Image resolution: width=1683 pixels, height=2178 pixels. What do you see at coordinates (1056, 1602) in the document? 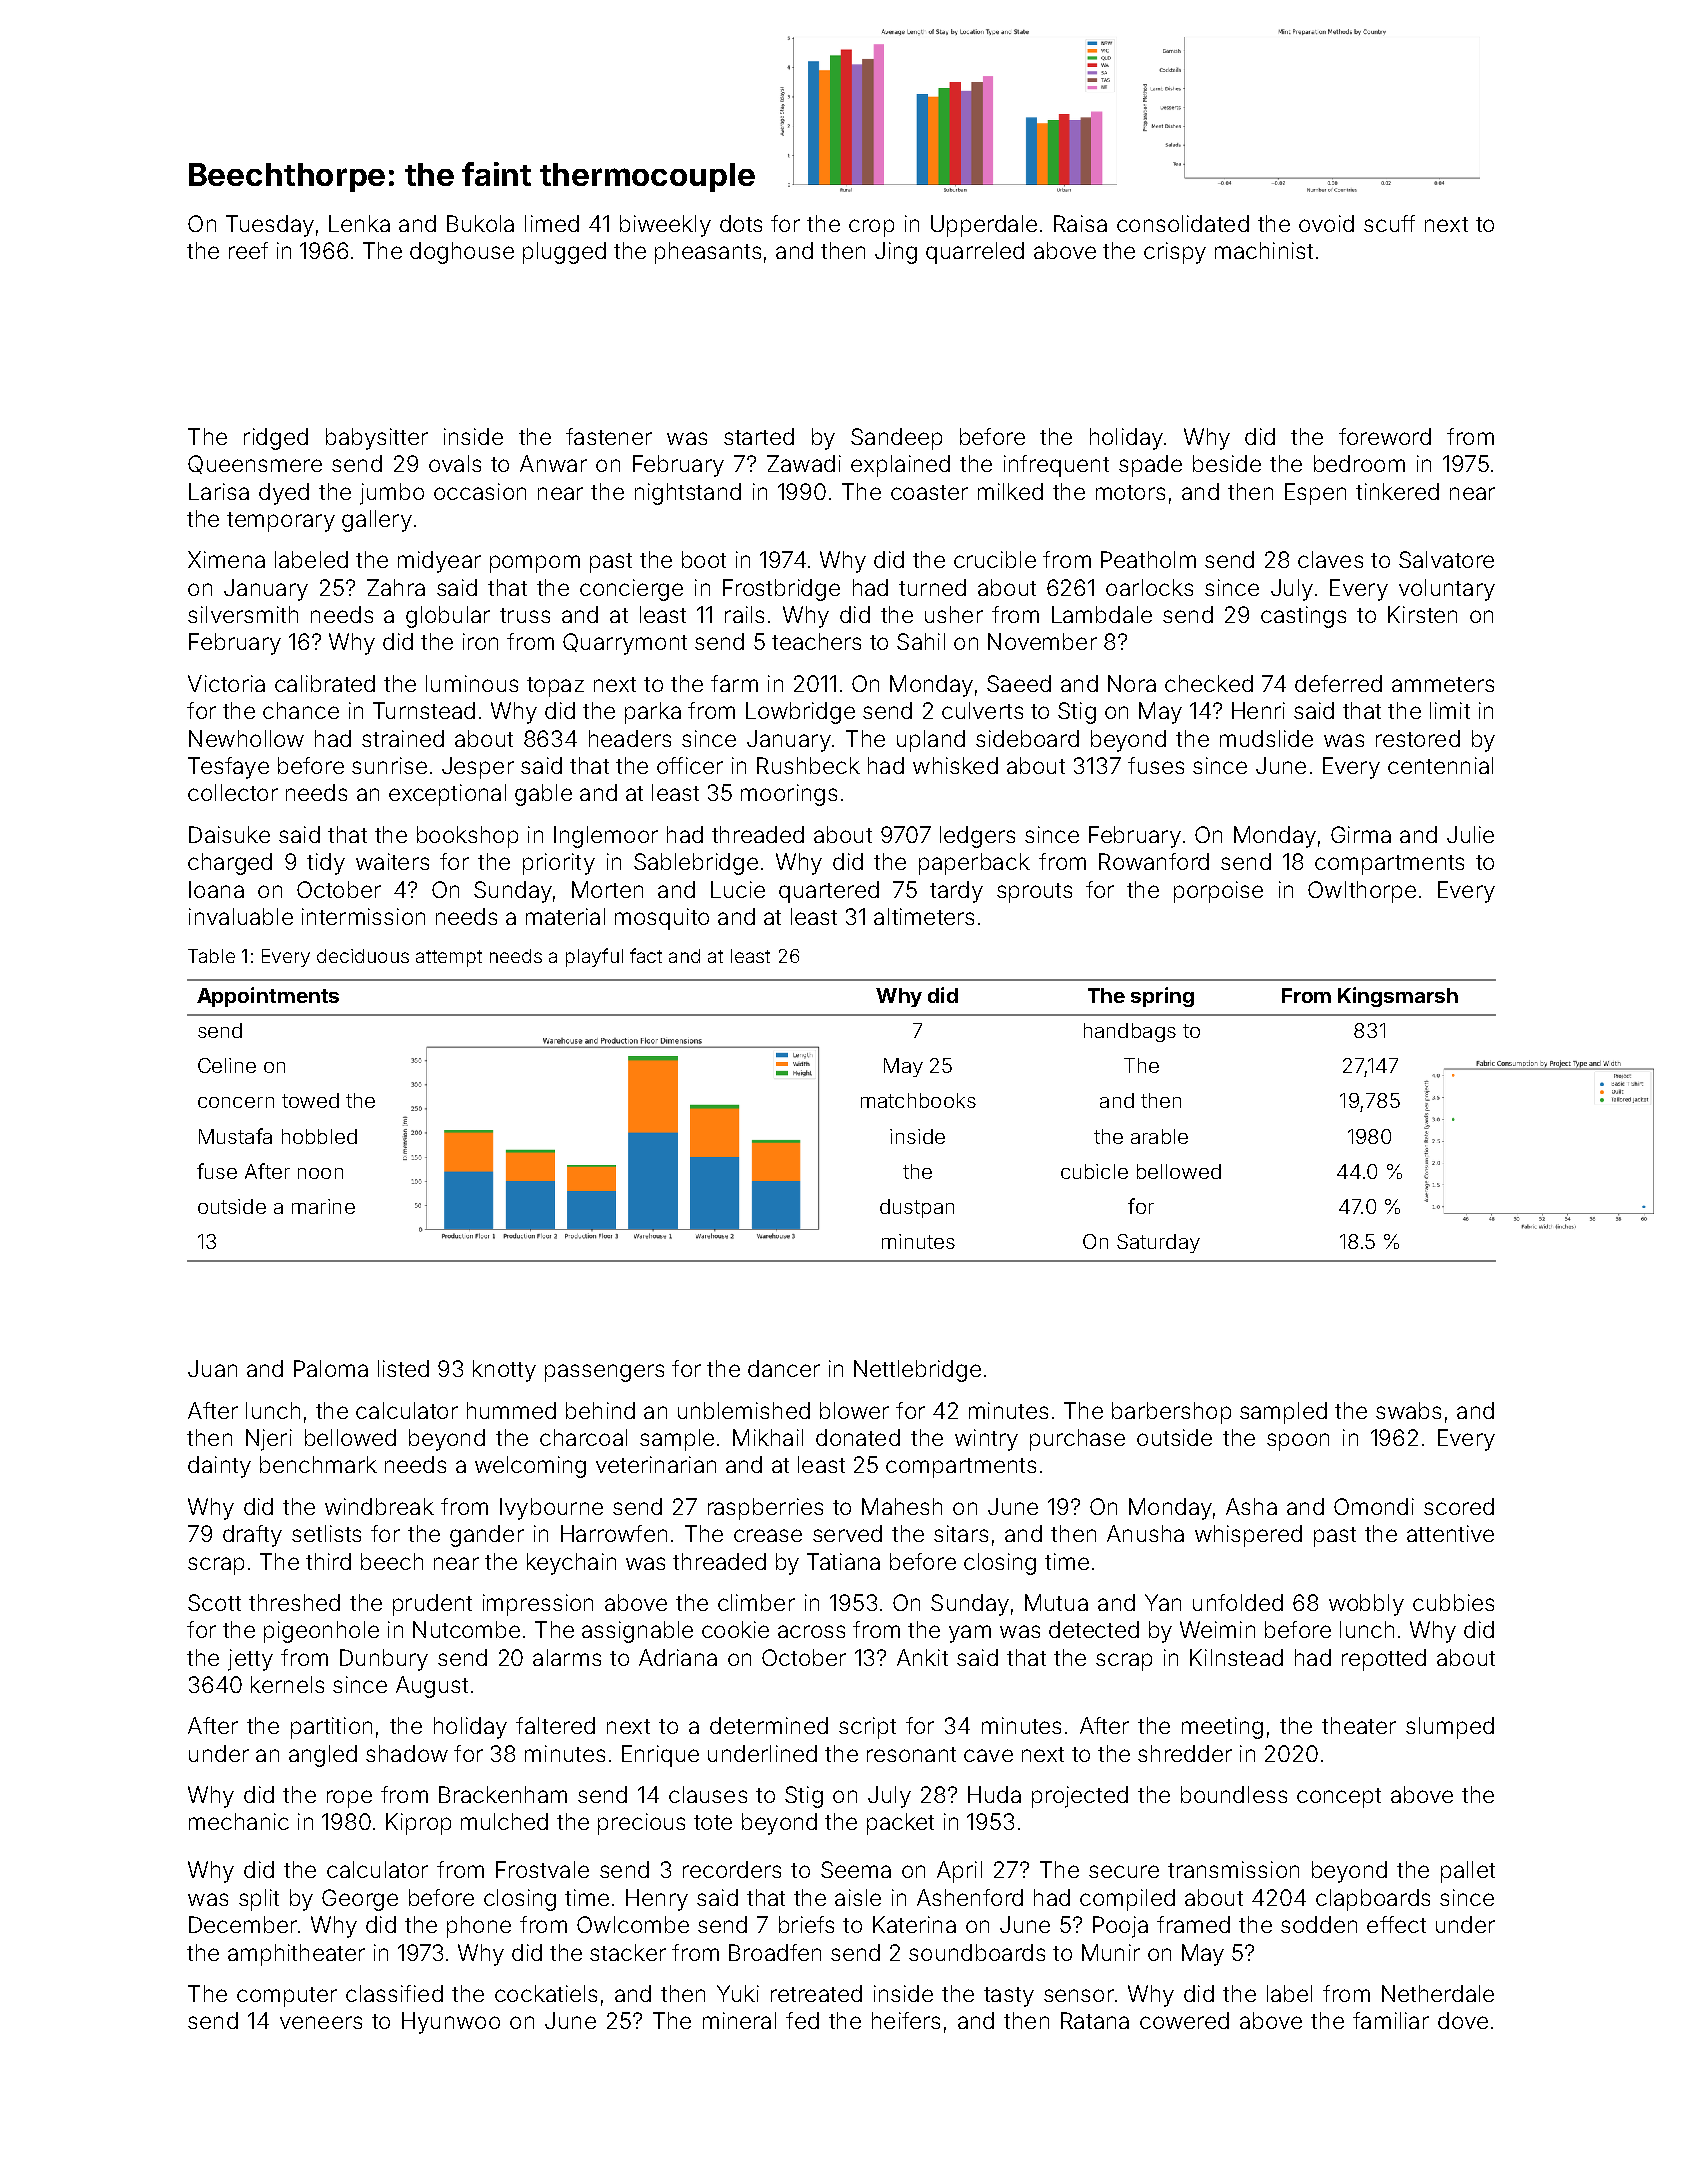
I see `Mutua` at bounding box center [1056, 1602].
